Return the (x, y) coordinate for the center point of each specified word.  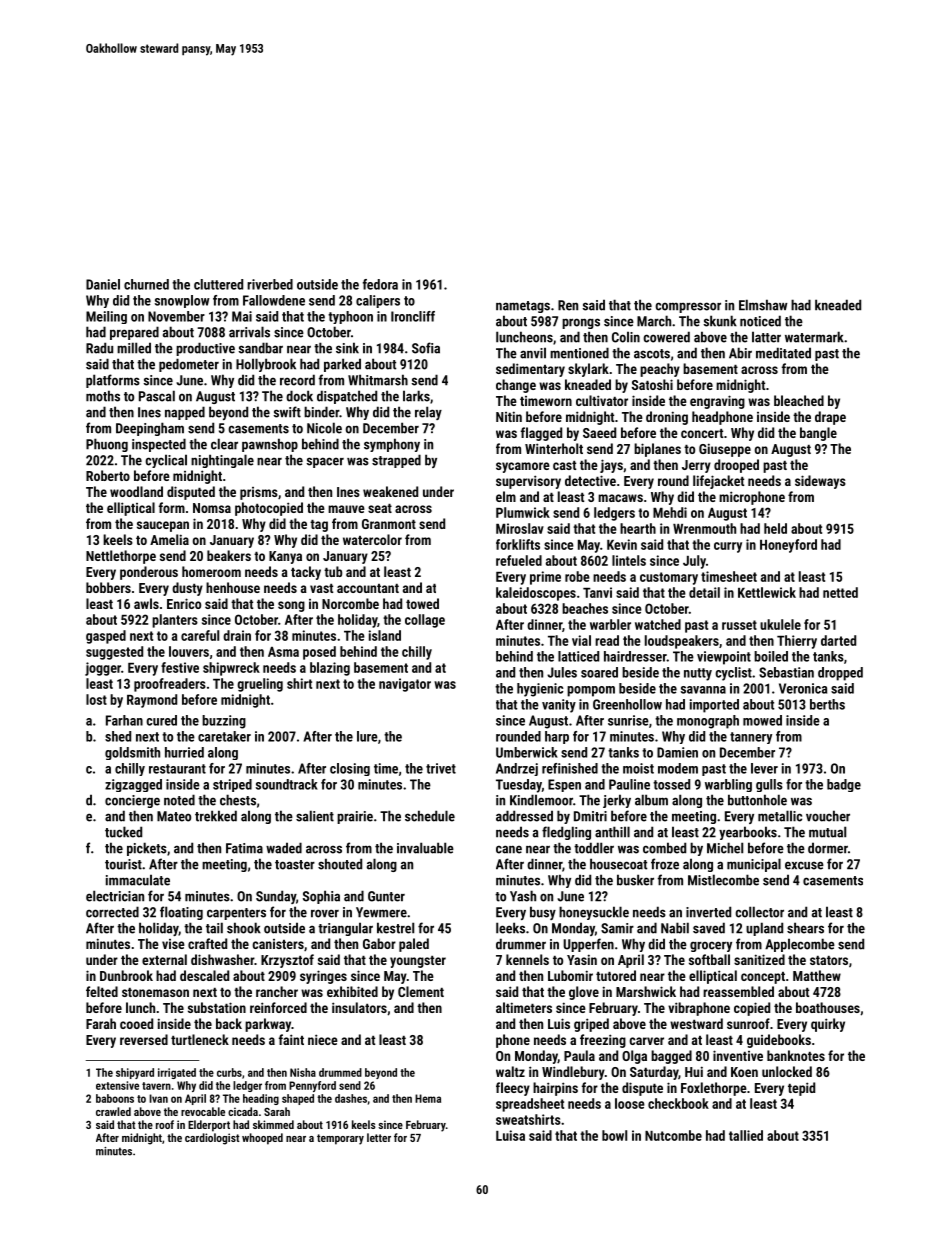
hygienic (540, 690)
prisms (259, 493)
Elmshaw (763, 305)
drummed (340, 1072)
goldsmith (132, 753)
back (229, 1023)
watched (658, 624)
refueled (519, 560)
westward (696, 1023)
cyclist (733, 674)
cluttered (218, 284)
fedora (380, 284)
